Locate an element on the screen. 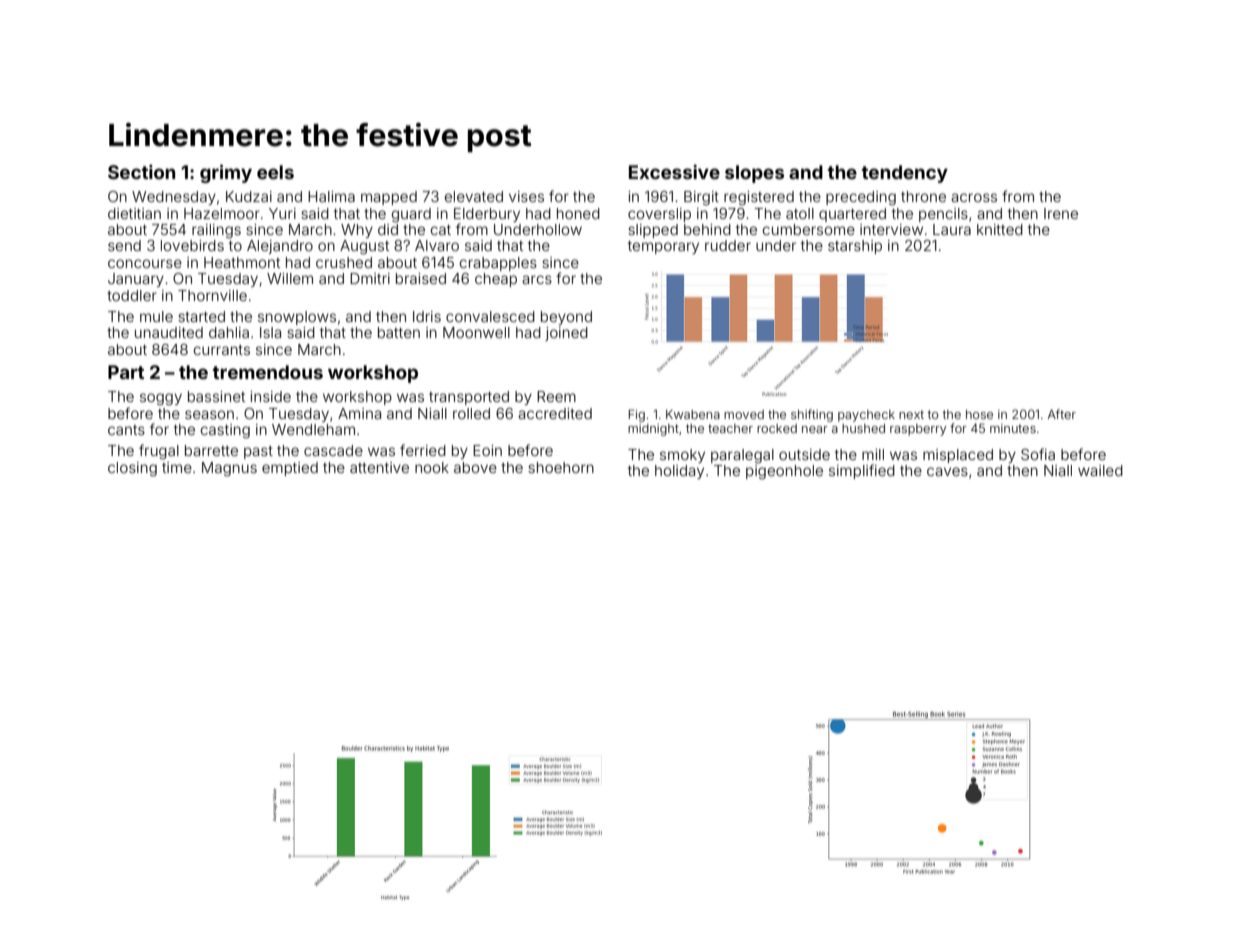 This screenshot has width=1233, height=952. Excessive is located at coordinates (674, 172).
